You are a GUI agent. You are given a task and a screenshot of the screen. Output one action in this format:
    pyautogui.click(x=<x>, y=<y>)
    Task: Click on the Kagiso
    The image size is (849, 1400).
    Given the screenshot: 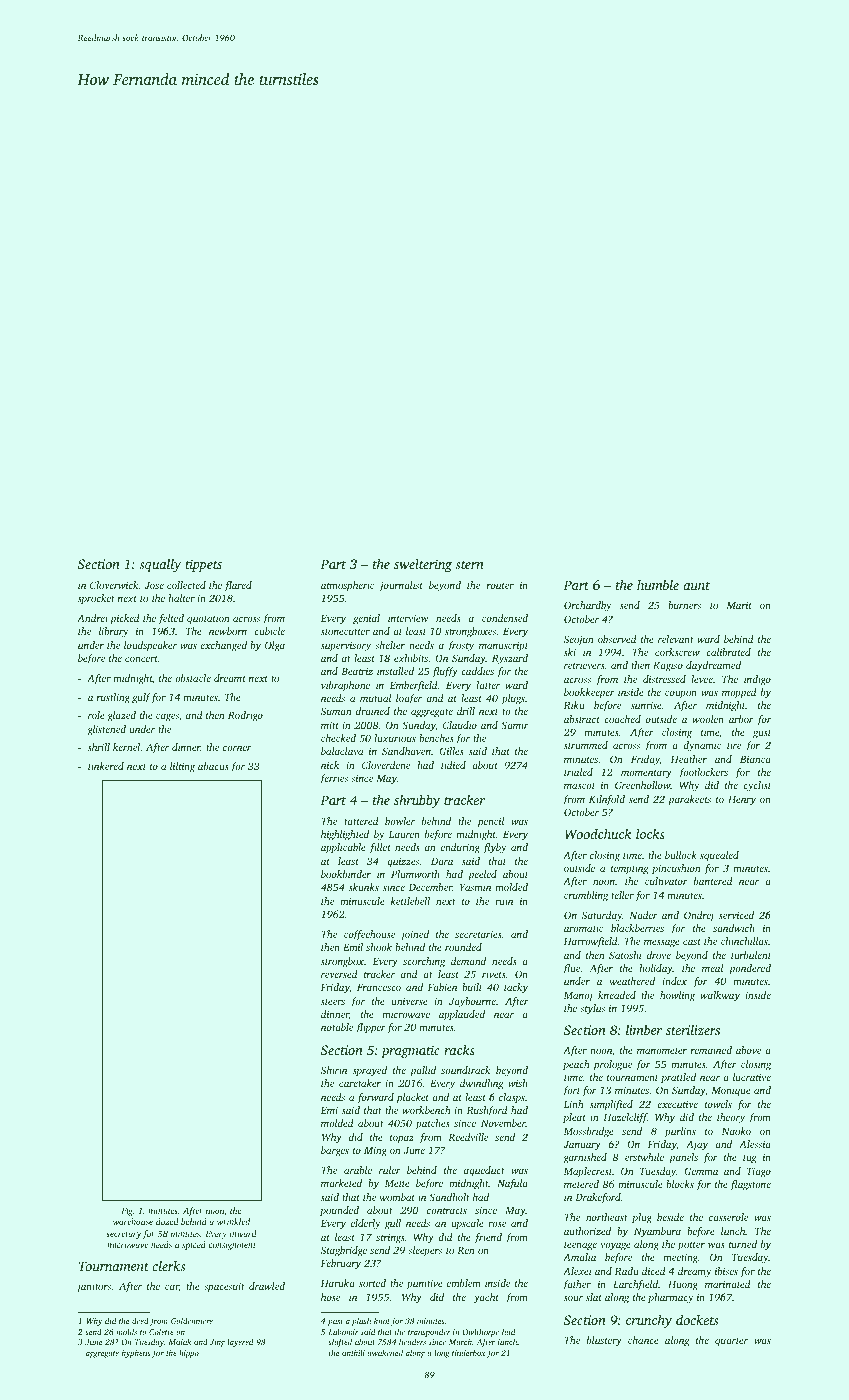 What is the action you would take?
    pyautogui.click(x=668, y=666)
